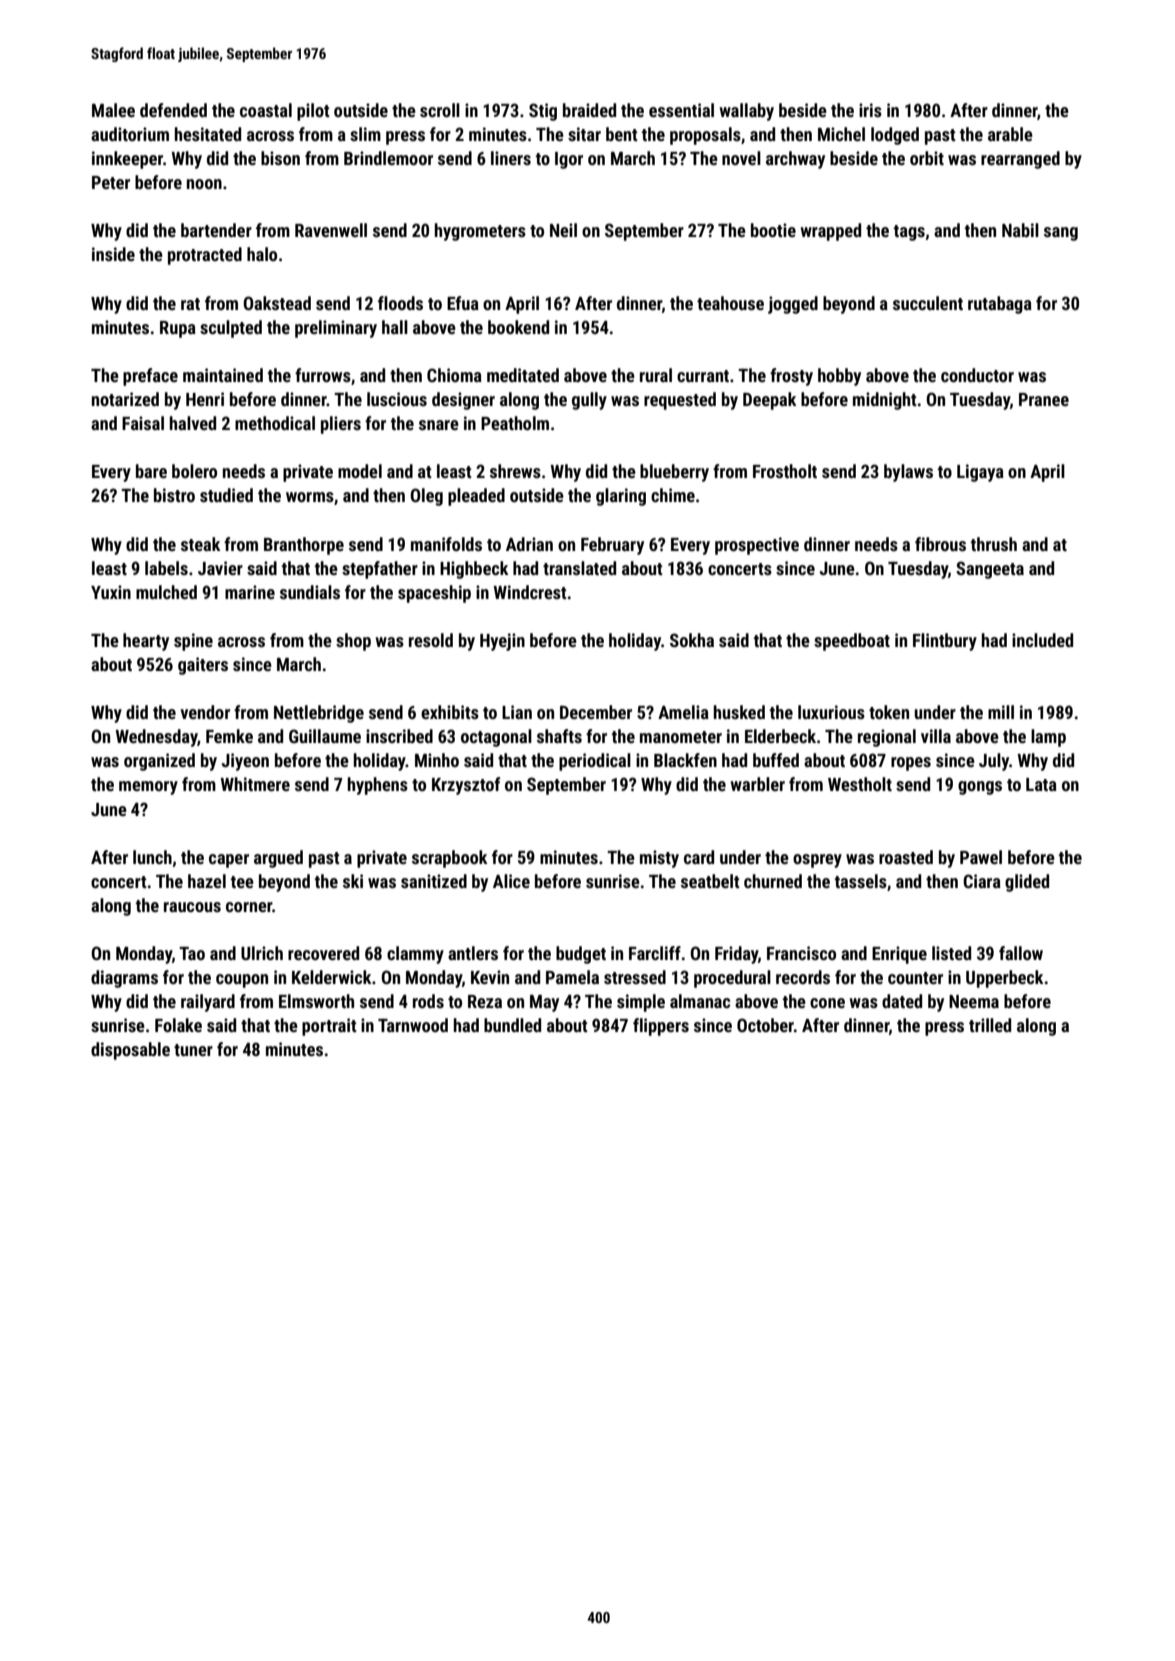 The image size is (1175, 1661). I want to click on iris, so click(870, 110).
